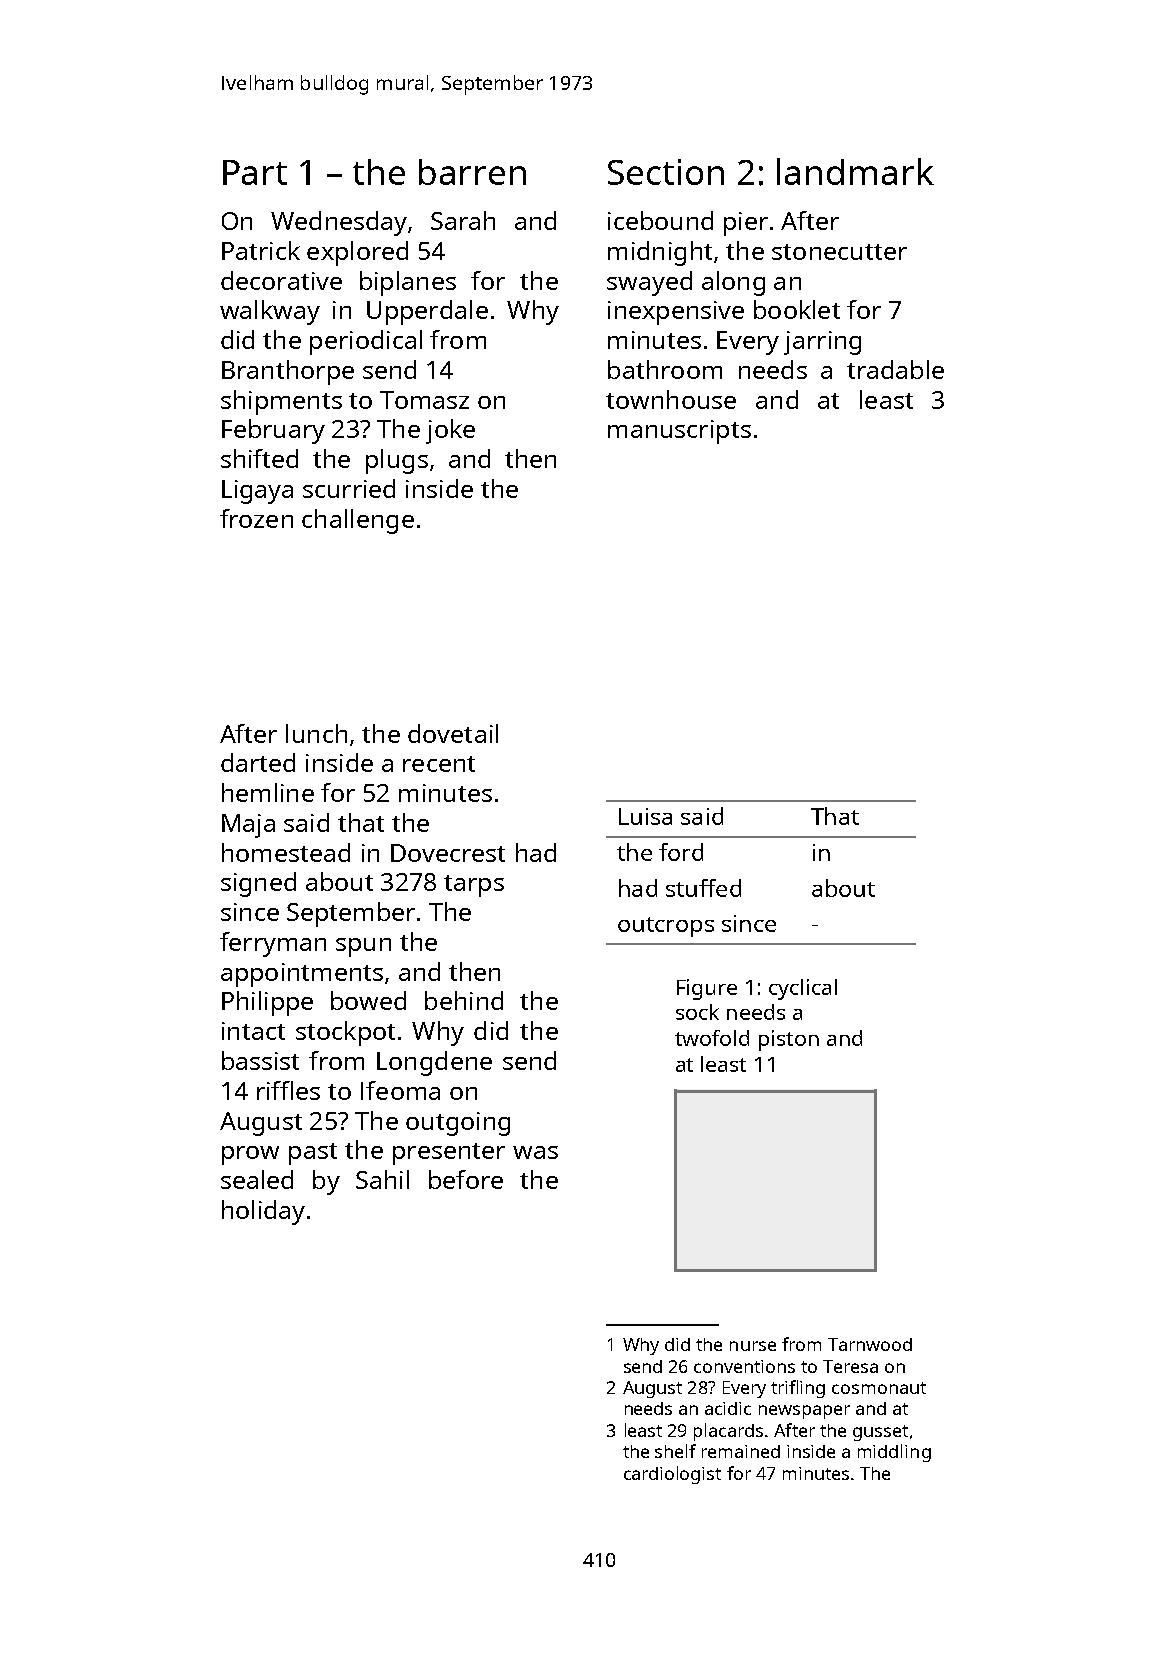  What do you see at coordinates (855, 171) in the page?
I see `landmark` at bounding box center [855, 171].
